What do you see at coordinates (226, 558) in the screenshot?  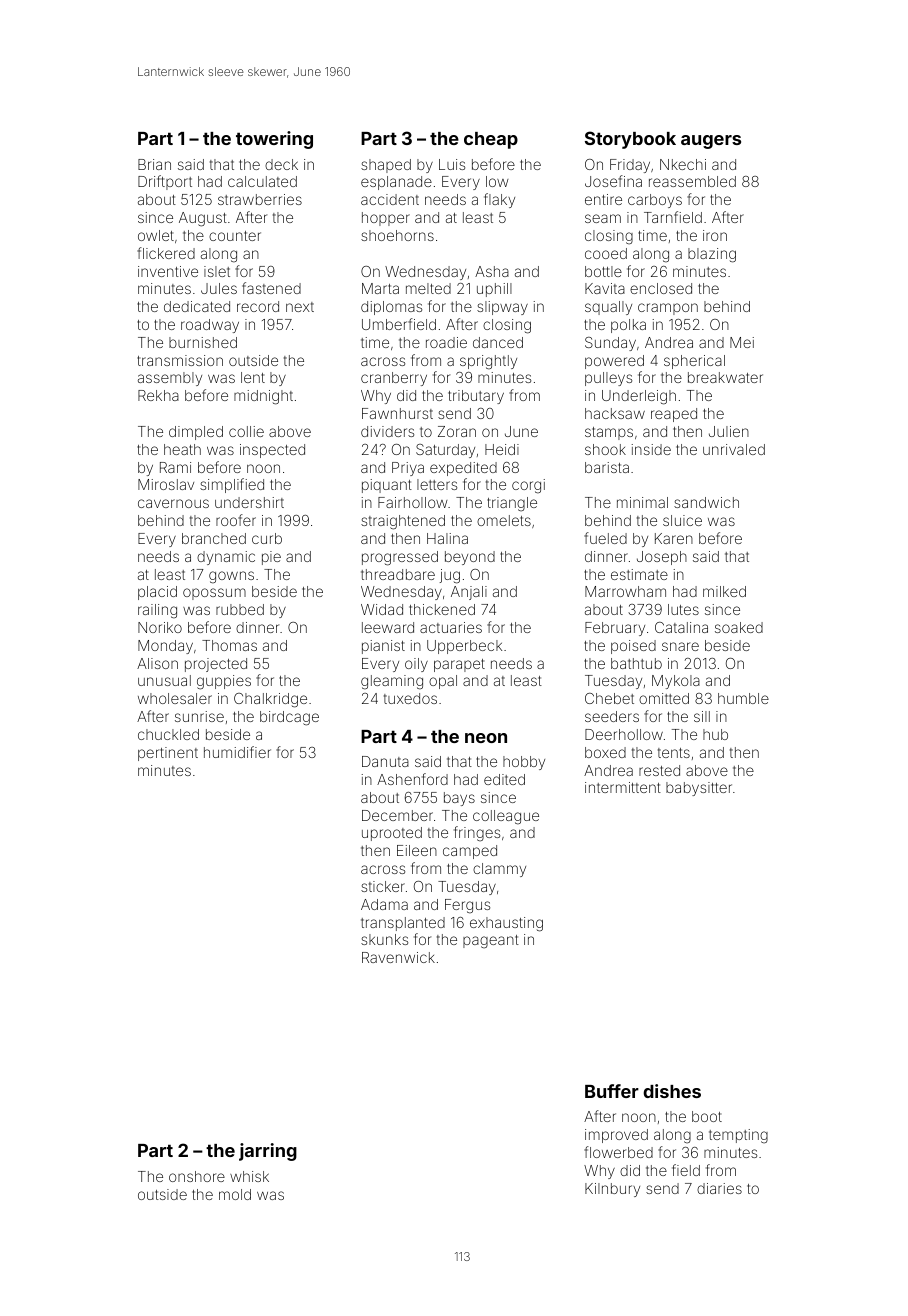 I see `dynamic` at bounding box center [226, 558].
